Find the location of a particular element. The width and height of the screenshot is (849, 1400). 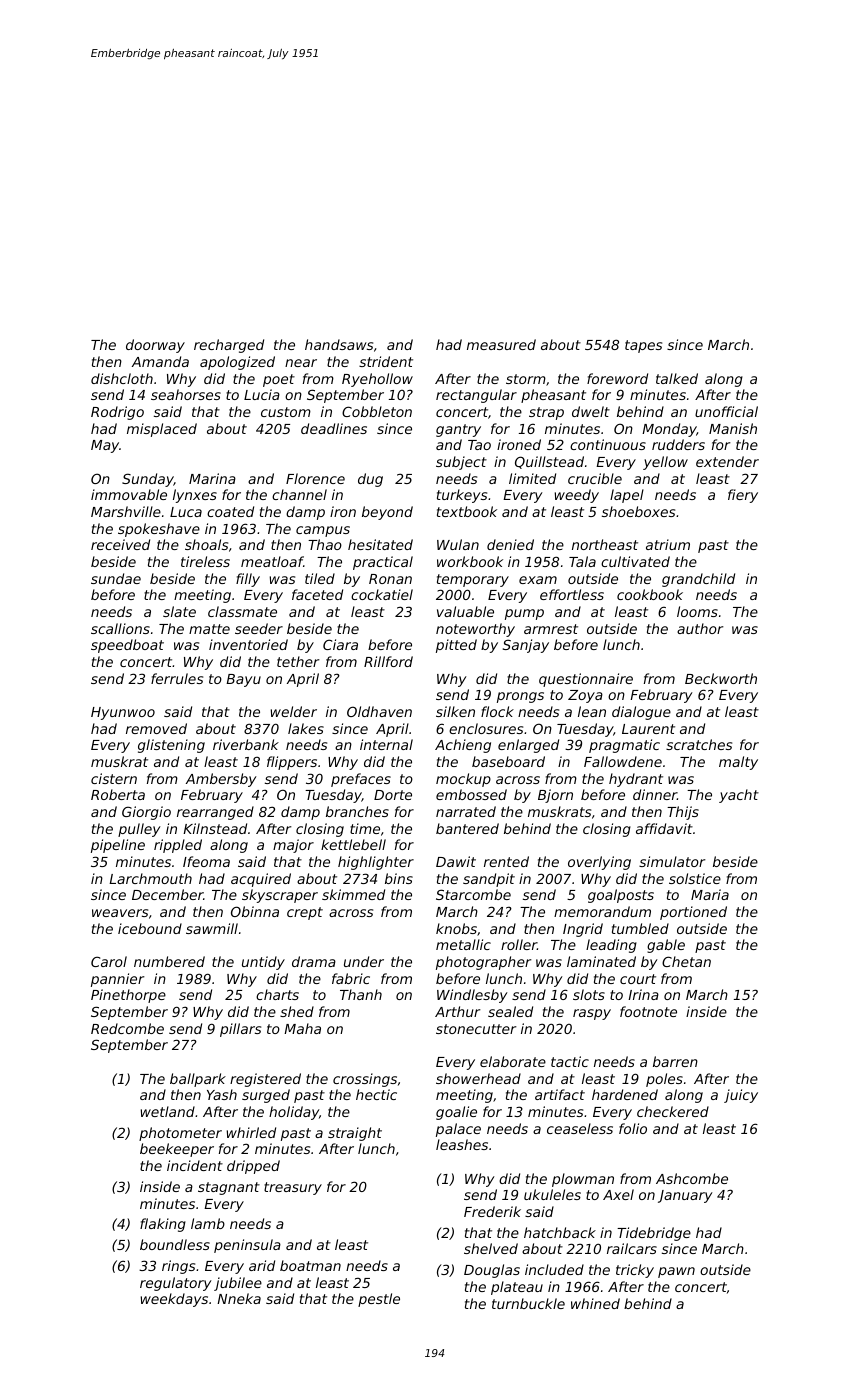

scratches is located at coordinates (699, 744).
